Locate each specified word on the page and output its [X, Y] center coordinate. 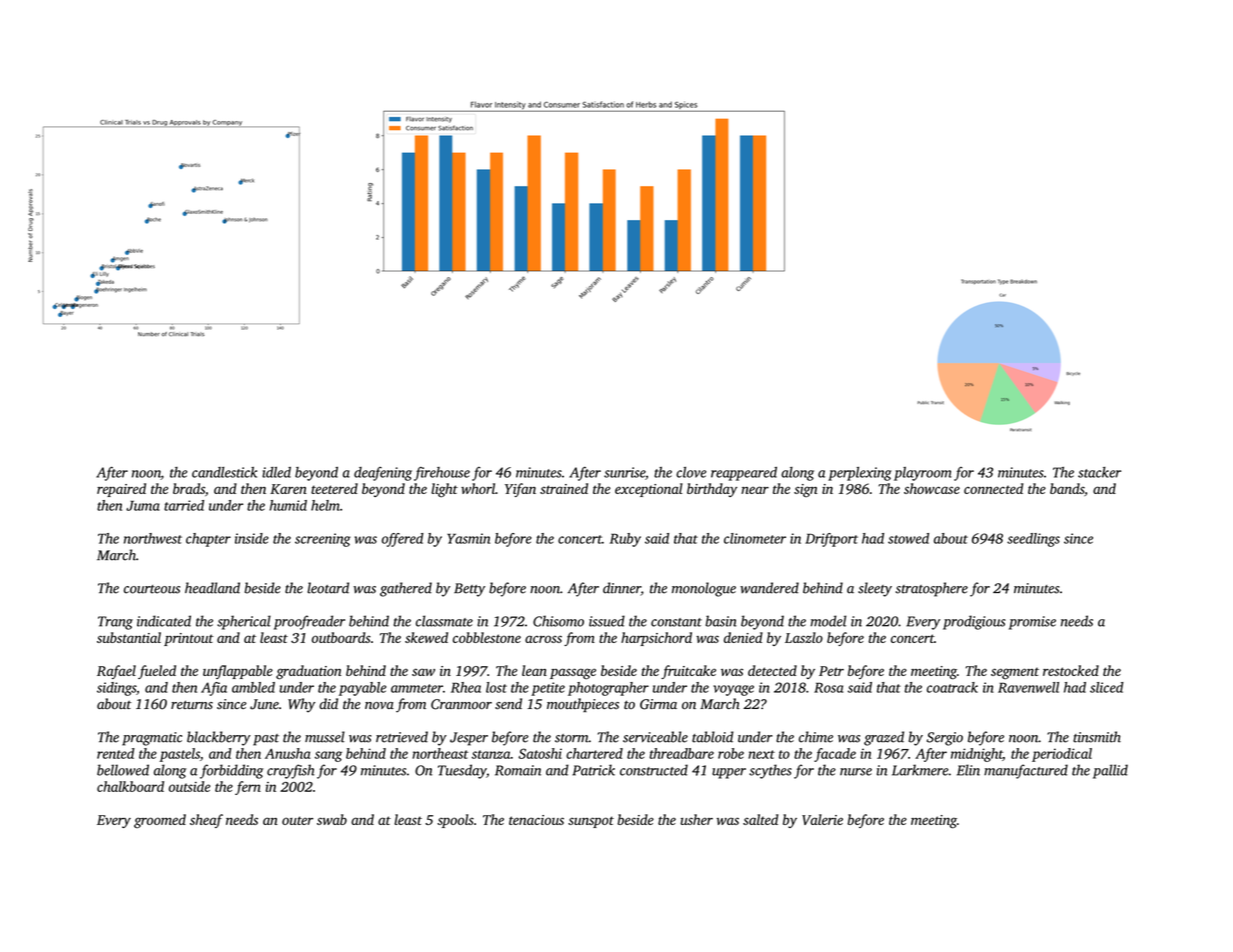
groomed [160, 821]
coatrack [952, 687]
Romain [518, 770]
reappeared [744, 474]
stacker [1099, 472]
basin [721, 621]
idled [276, 472]
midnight [977, 755]
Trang [115, 623]
